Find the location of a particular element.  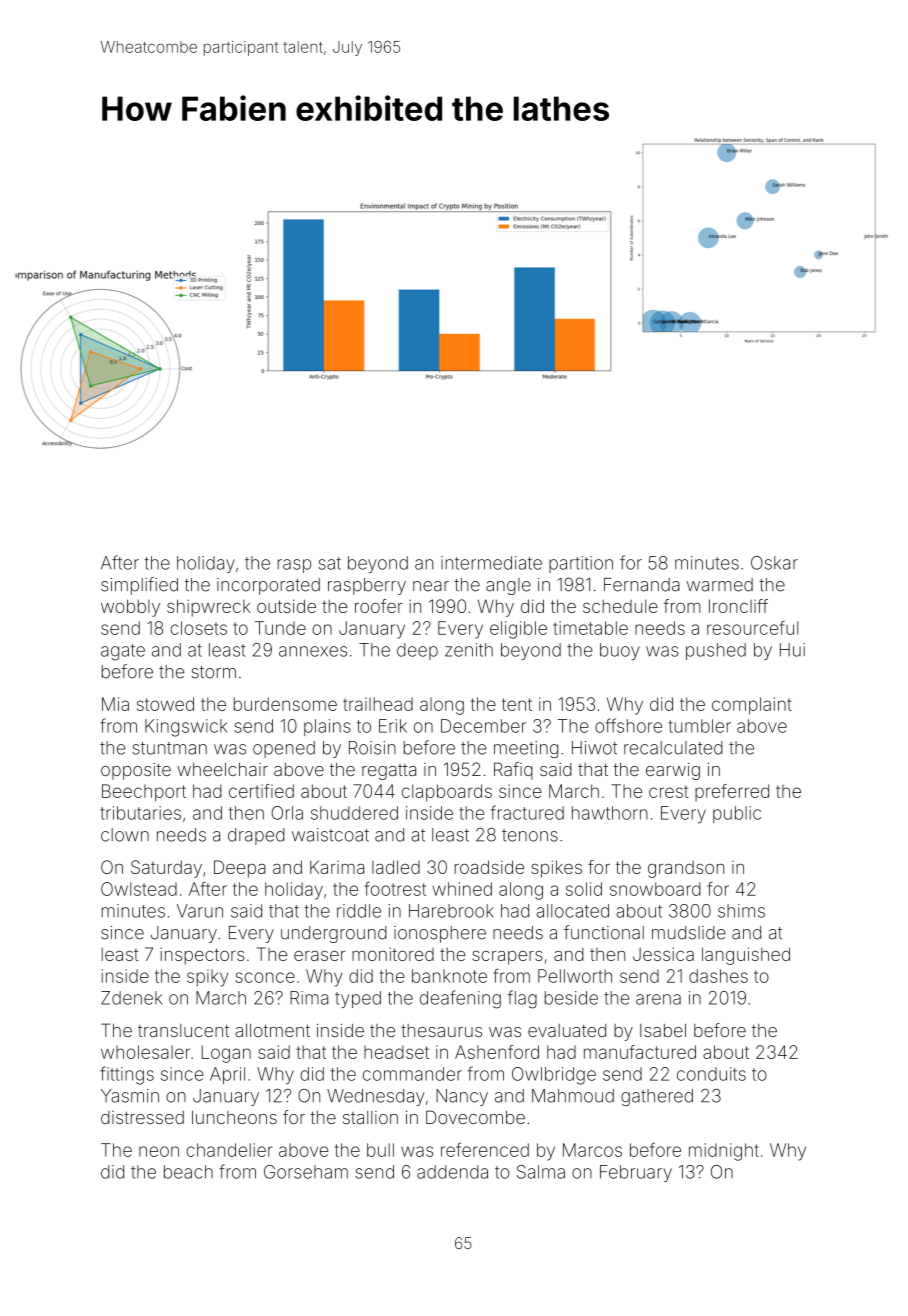

plains is located at coordinates (327, 727).
